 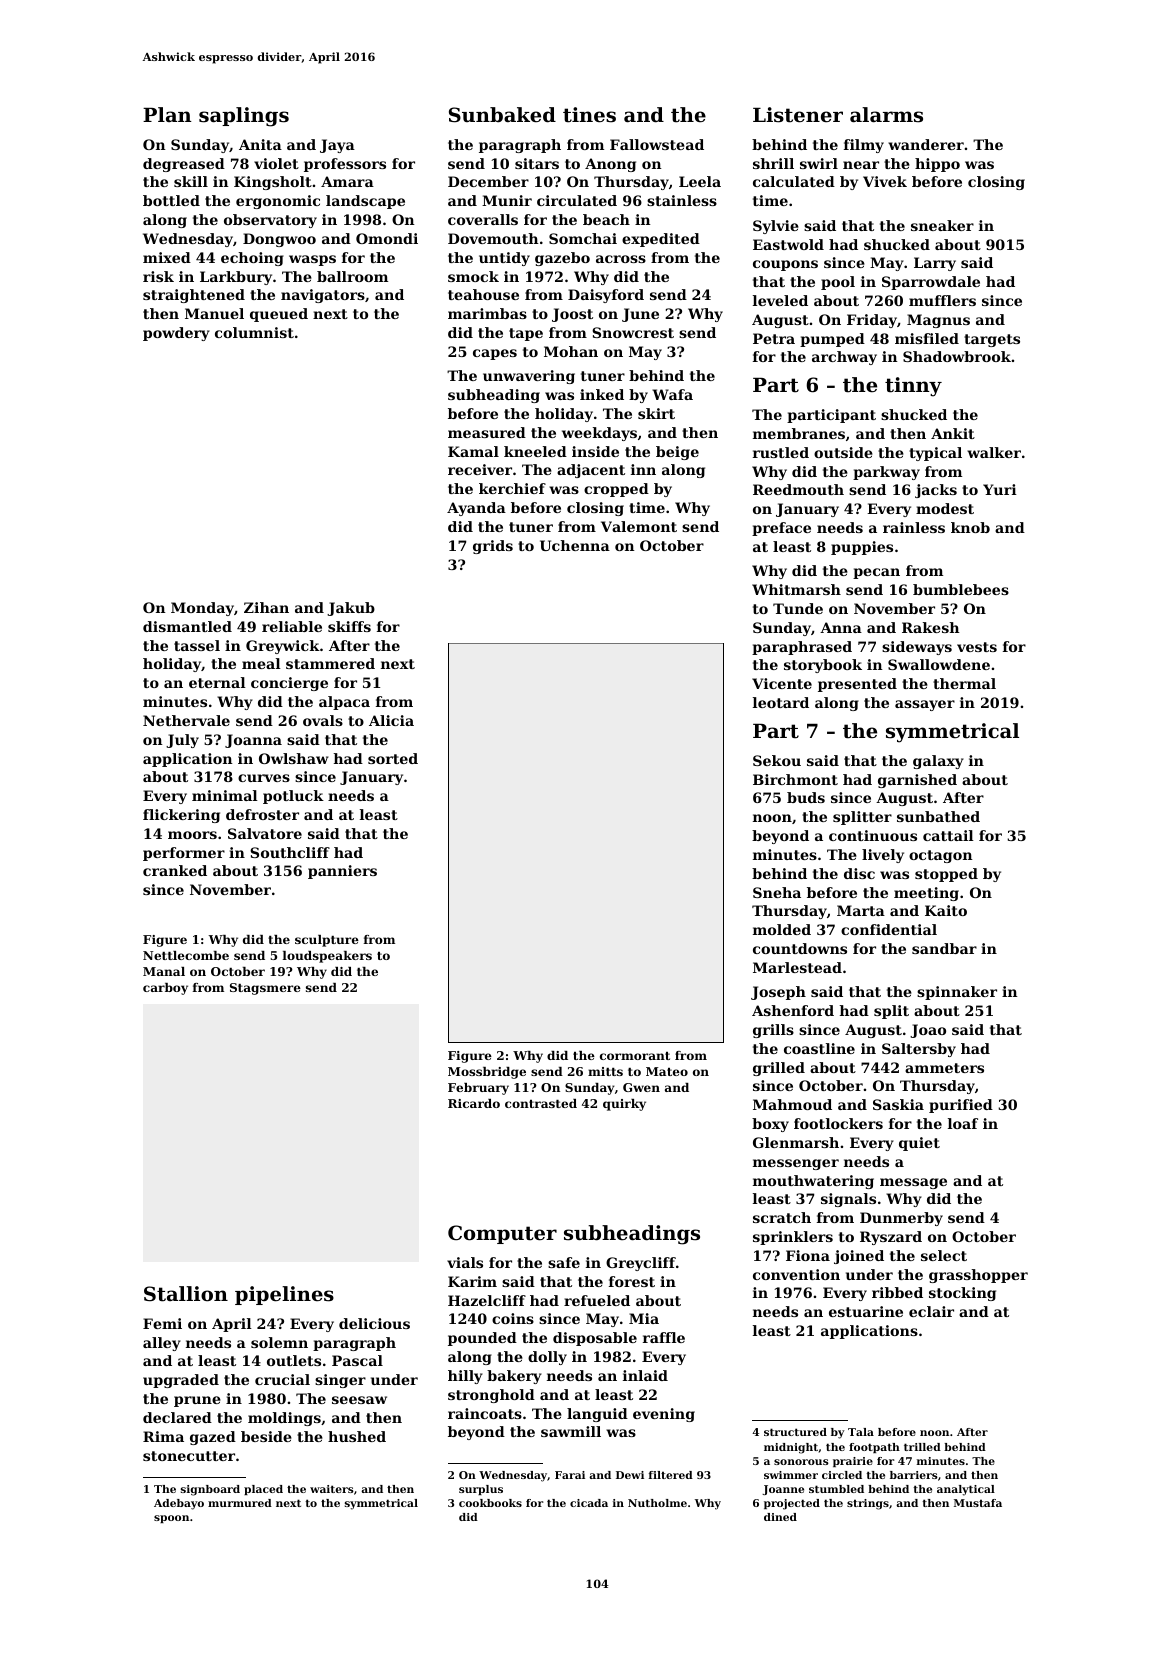 What do you see at coordinates (171, 200) in the page?
I see `bottled` at bounding box center [171, 200].
